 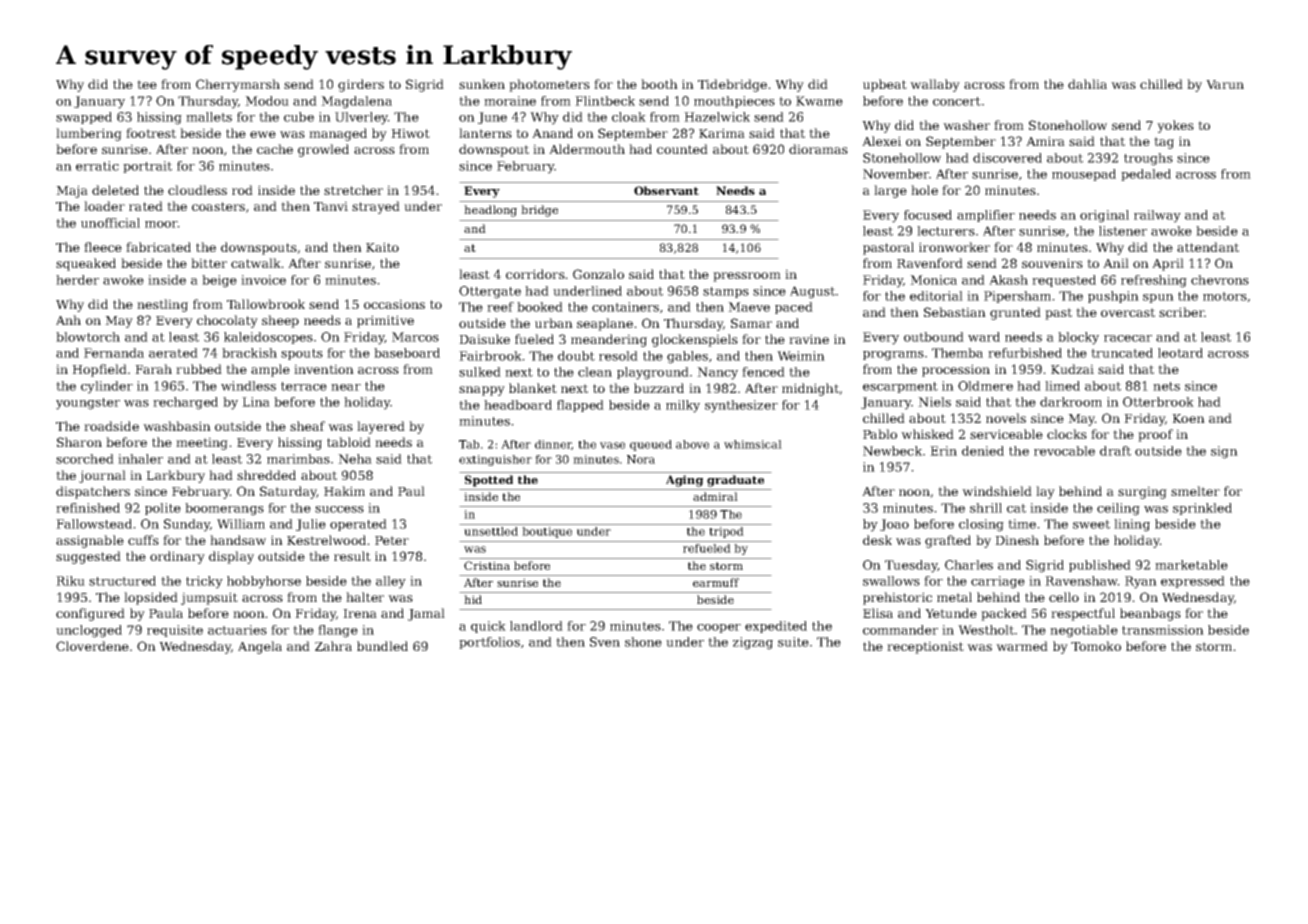 What do you see at coordinates (209, 598) in the screenshot?
I see `jumpsuit` at bounding box center [209, 598].
